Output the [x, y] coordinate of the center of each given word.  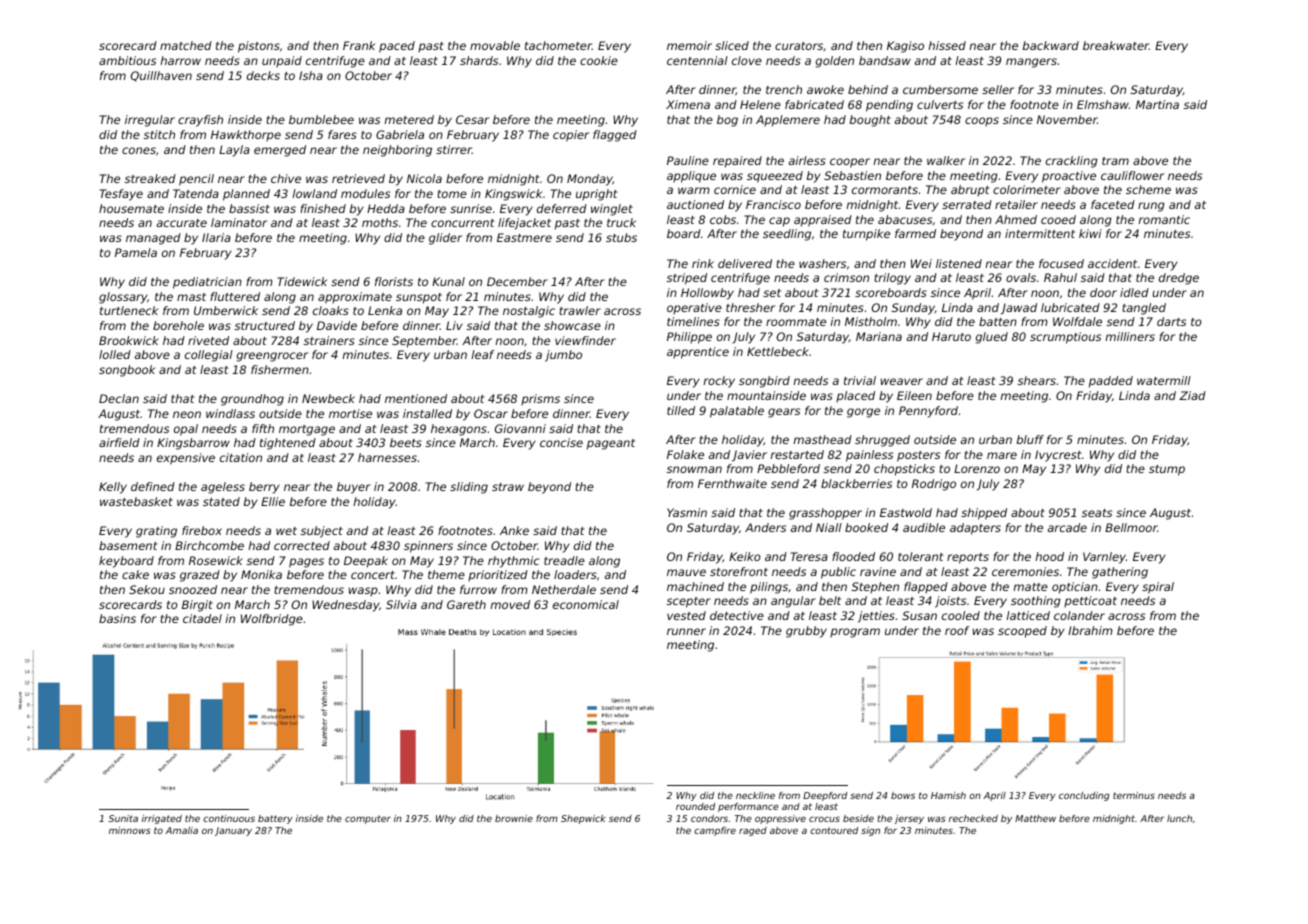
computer [368, 819]
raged [753, 831]
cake [135, 574]
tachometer [558, 45]
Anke [514, 530]
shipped [984, 514]
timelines [693, 321]
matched [186, 45]
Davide [337, 325]
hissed [947, 45]
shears [1037, 380]
